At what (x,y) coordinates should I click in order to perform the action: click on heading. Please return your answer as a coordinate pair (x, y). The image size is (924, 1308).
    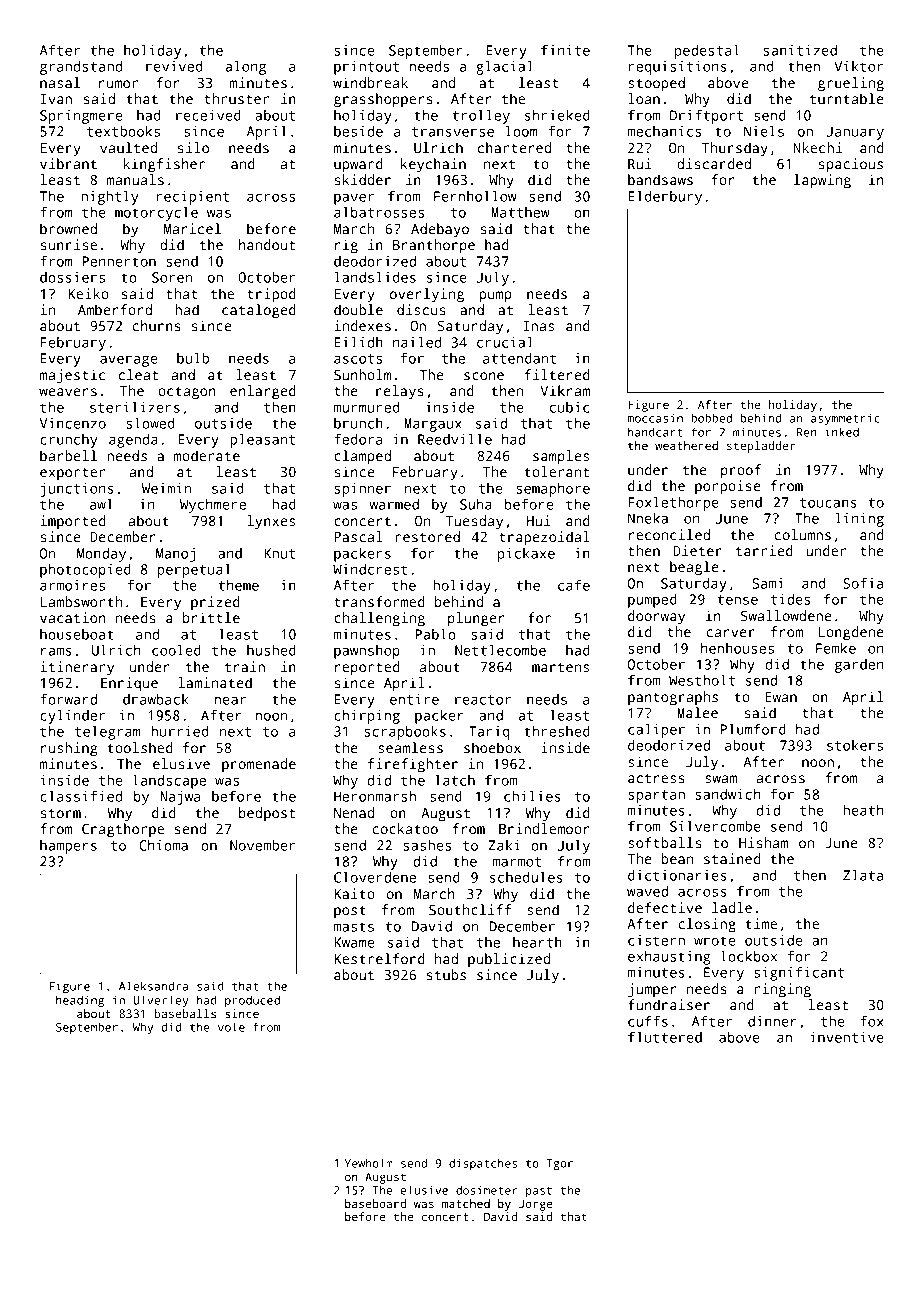
    Looking at the image, I should click on (80, 1001).
